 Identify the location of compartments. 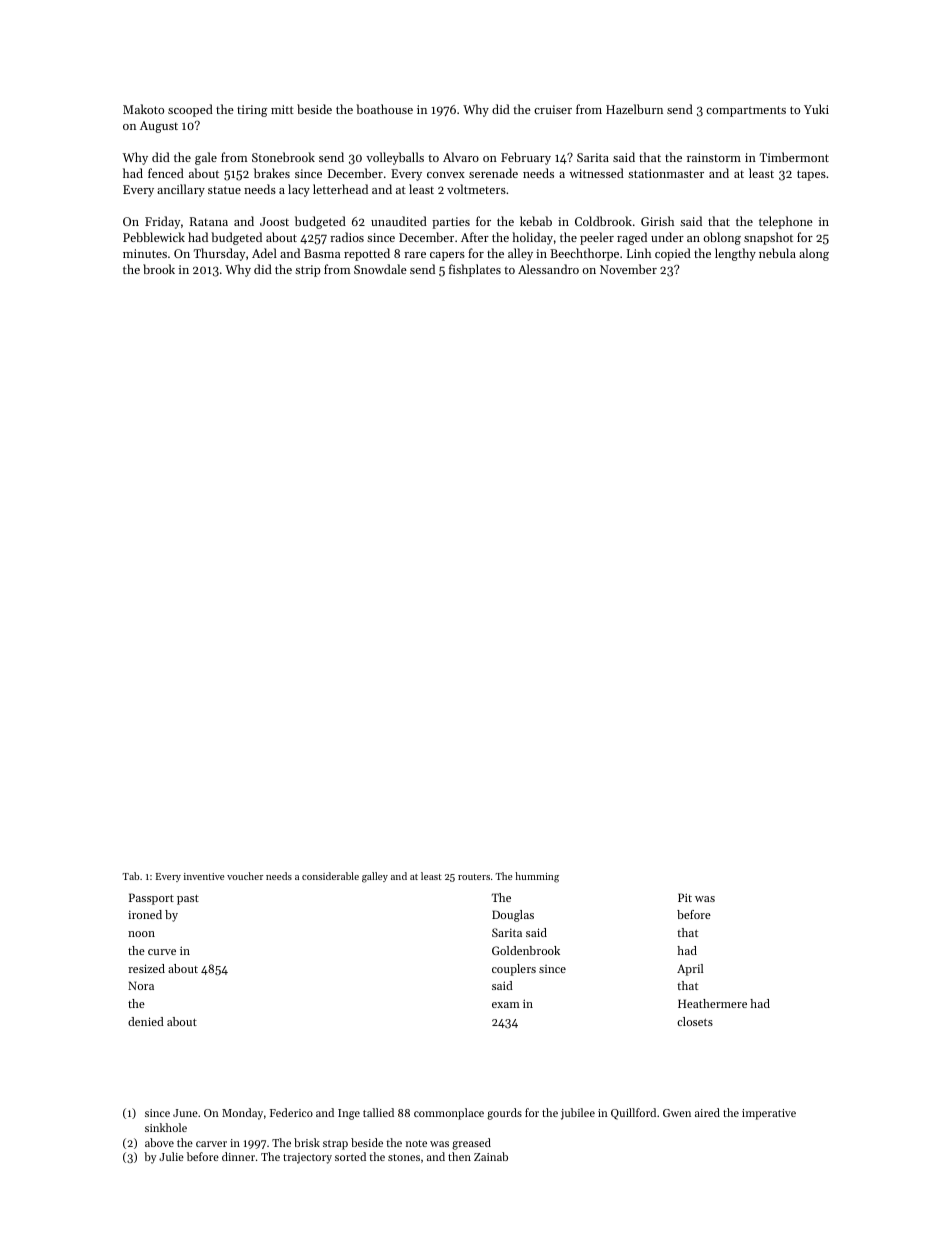
(746, 111).
